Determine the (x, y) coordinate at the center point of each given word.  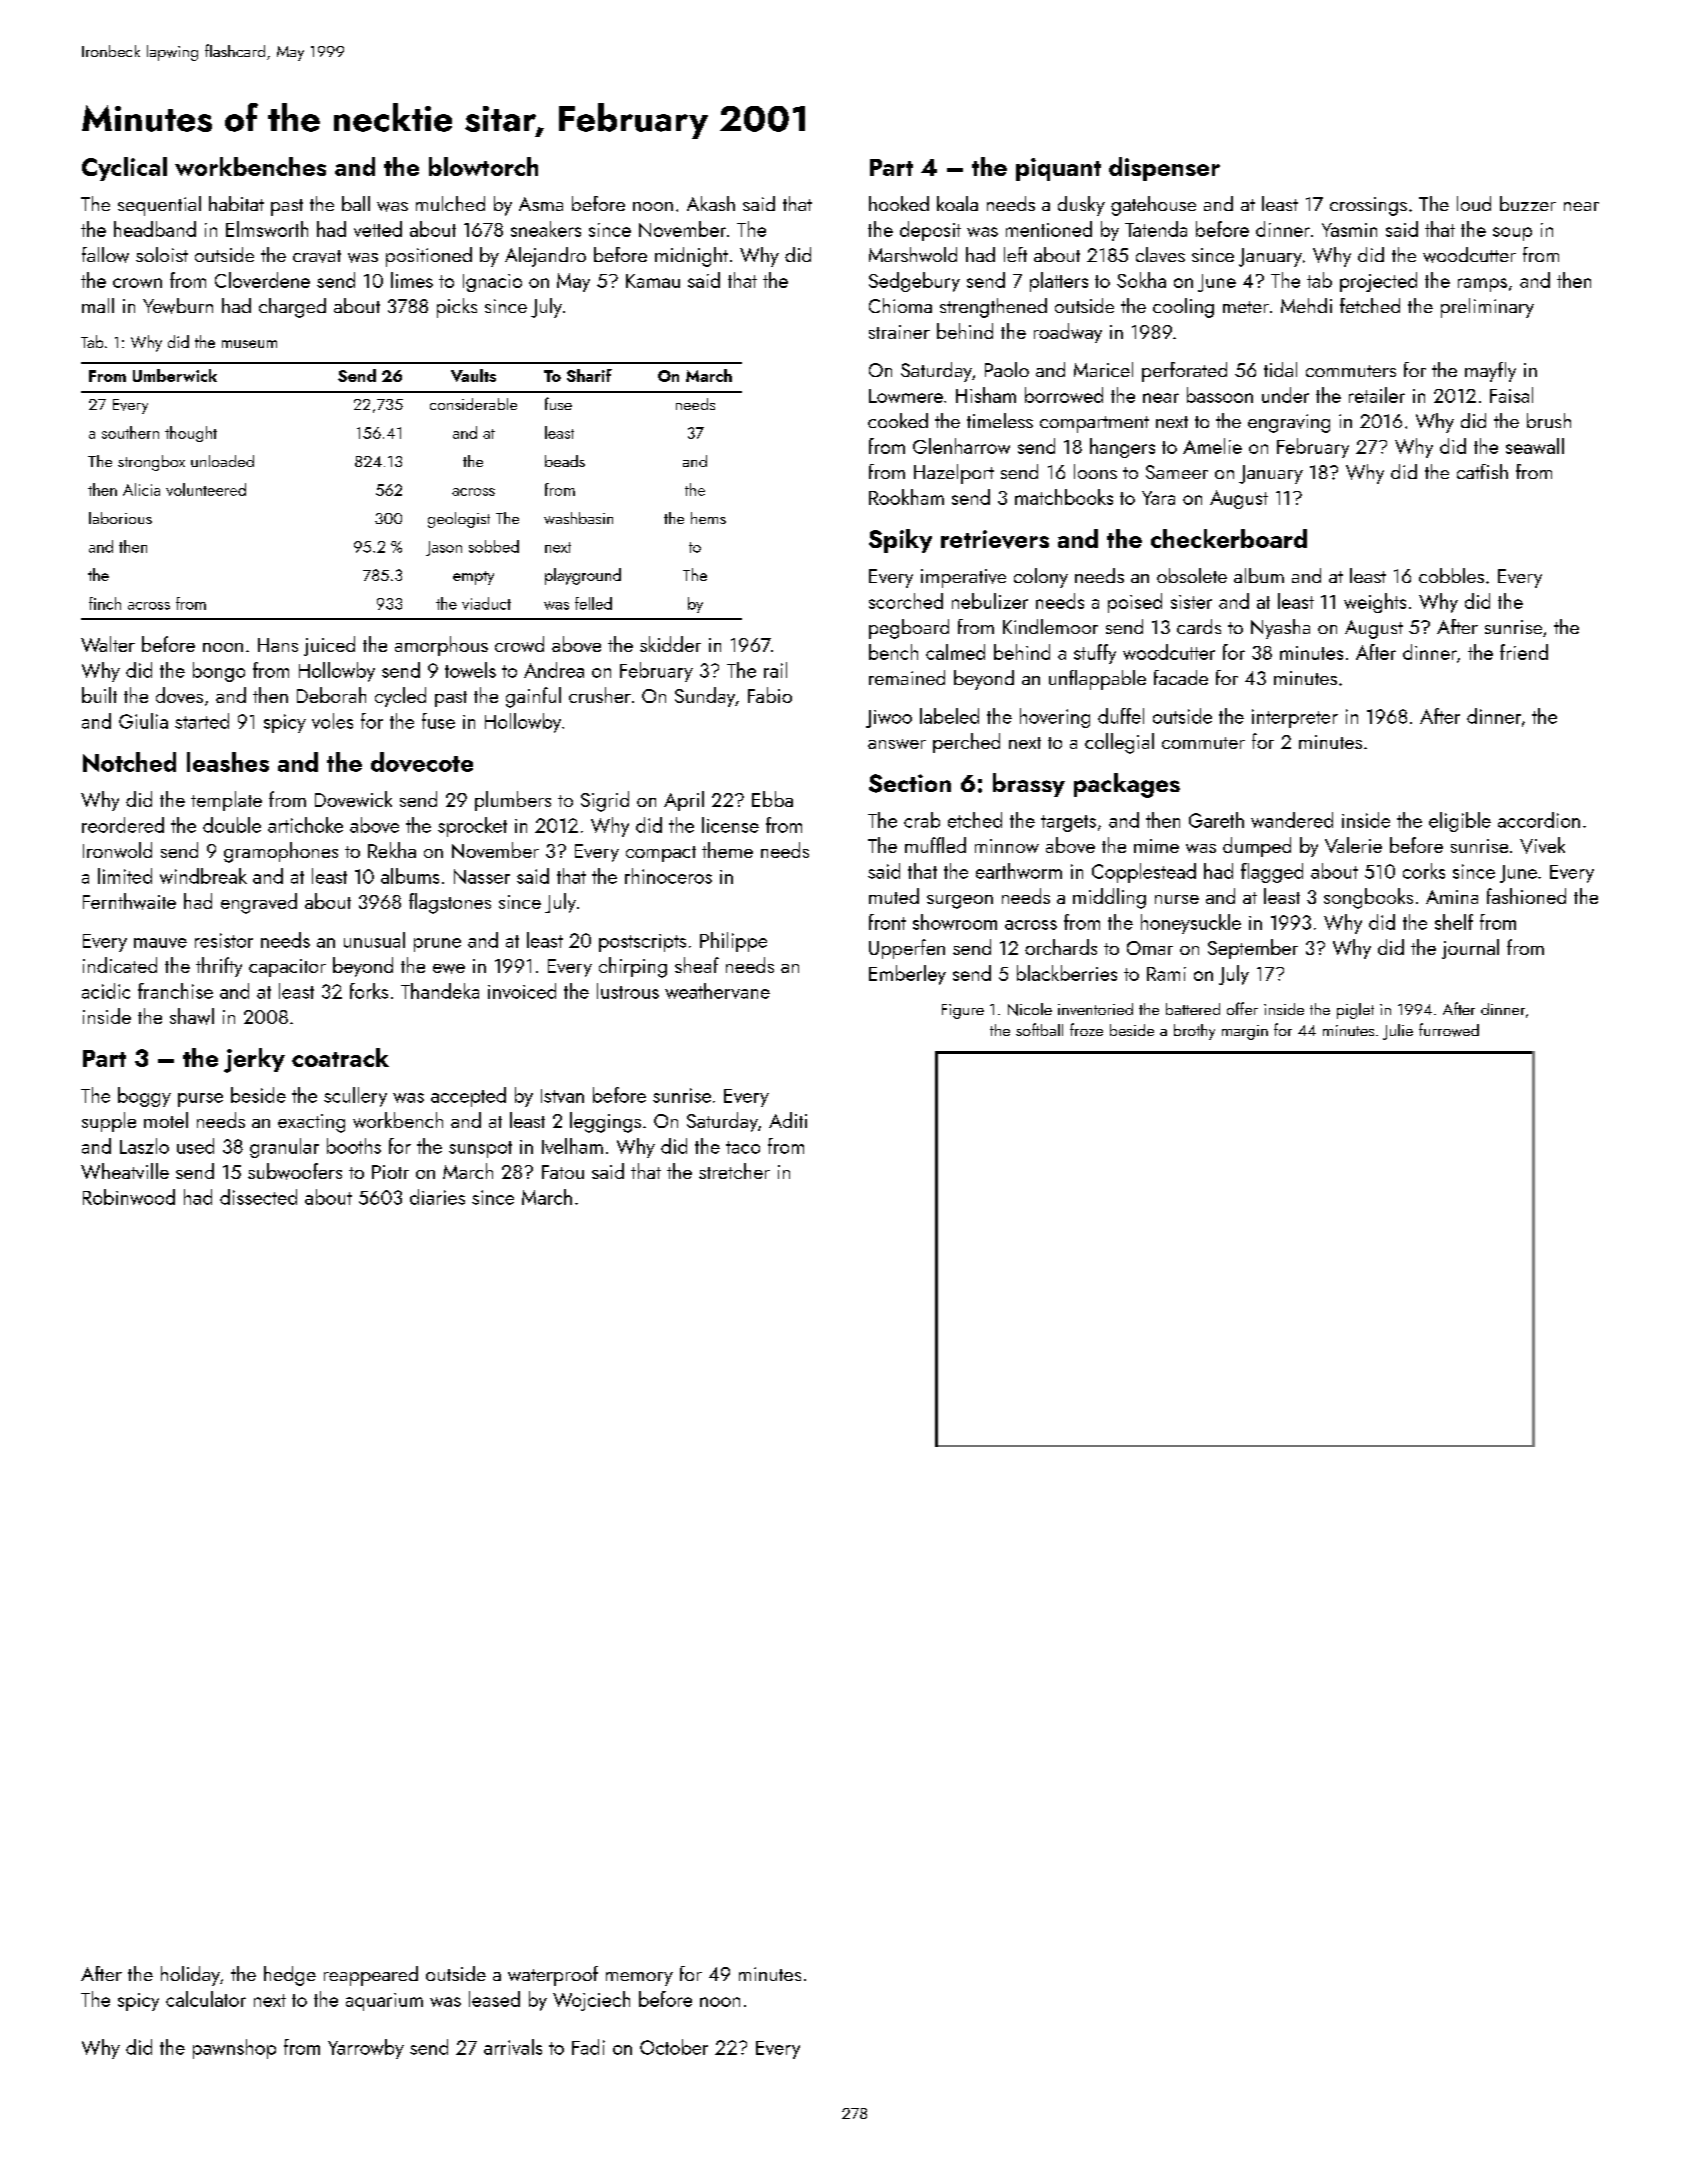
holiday (190, 1976)
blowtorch (483, 166)
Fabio (770, 695)
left (1015, 254)
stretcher (734, 1171)
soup (1512, 234)
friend (1524, 652)
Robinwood (129, 1197)
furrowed (1449, 1030)
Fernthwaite (129, 901)
